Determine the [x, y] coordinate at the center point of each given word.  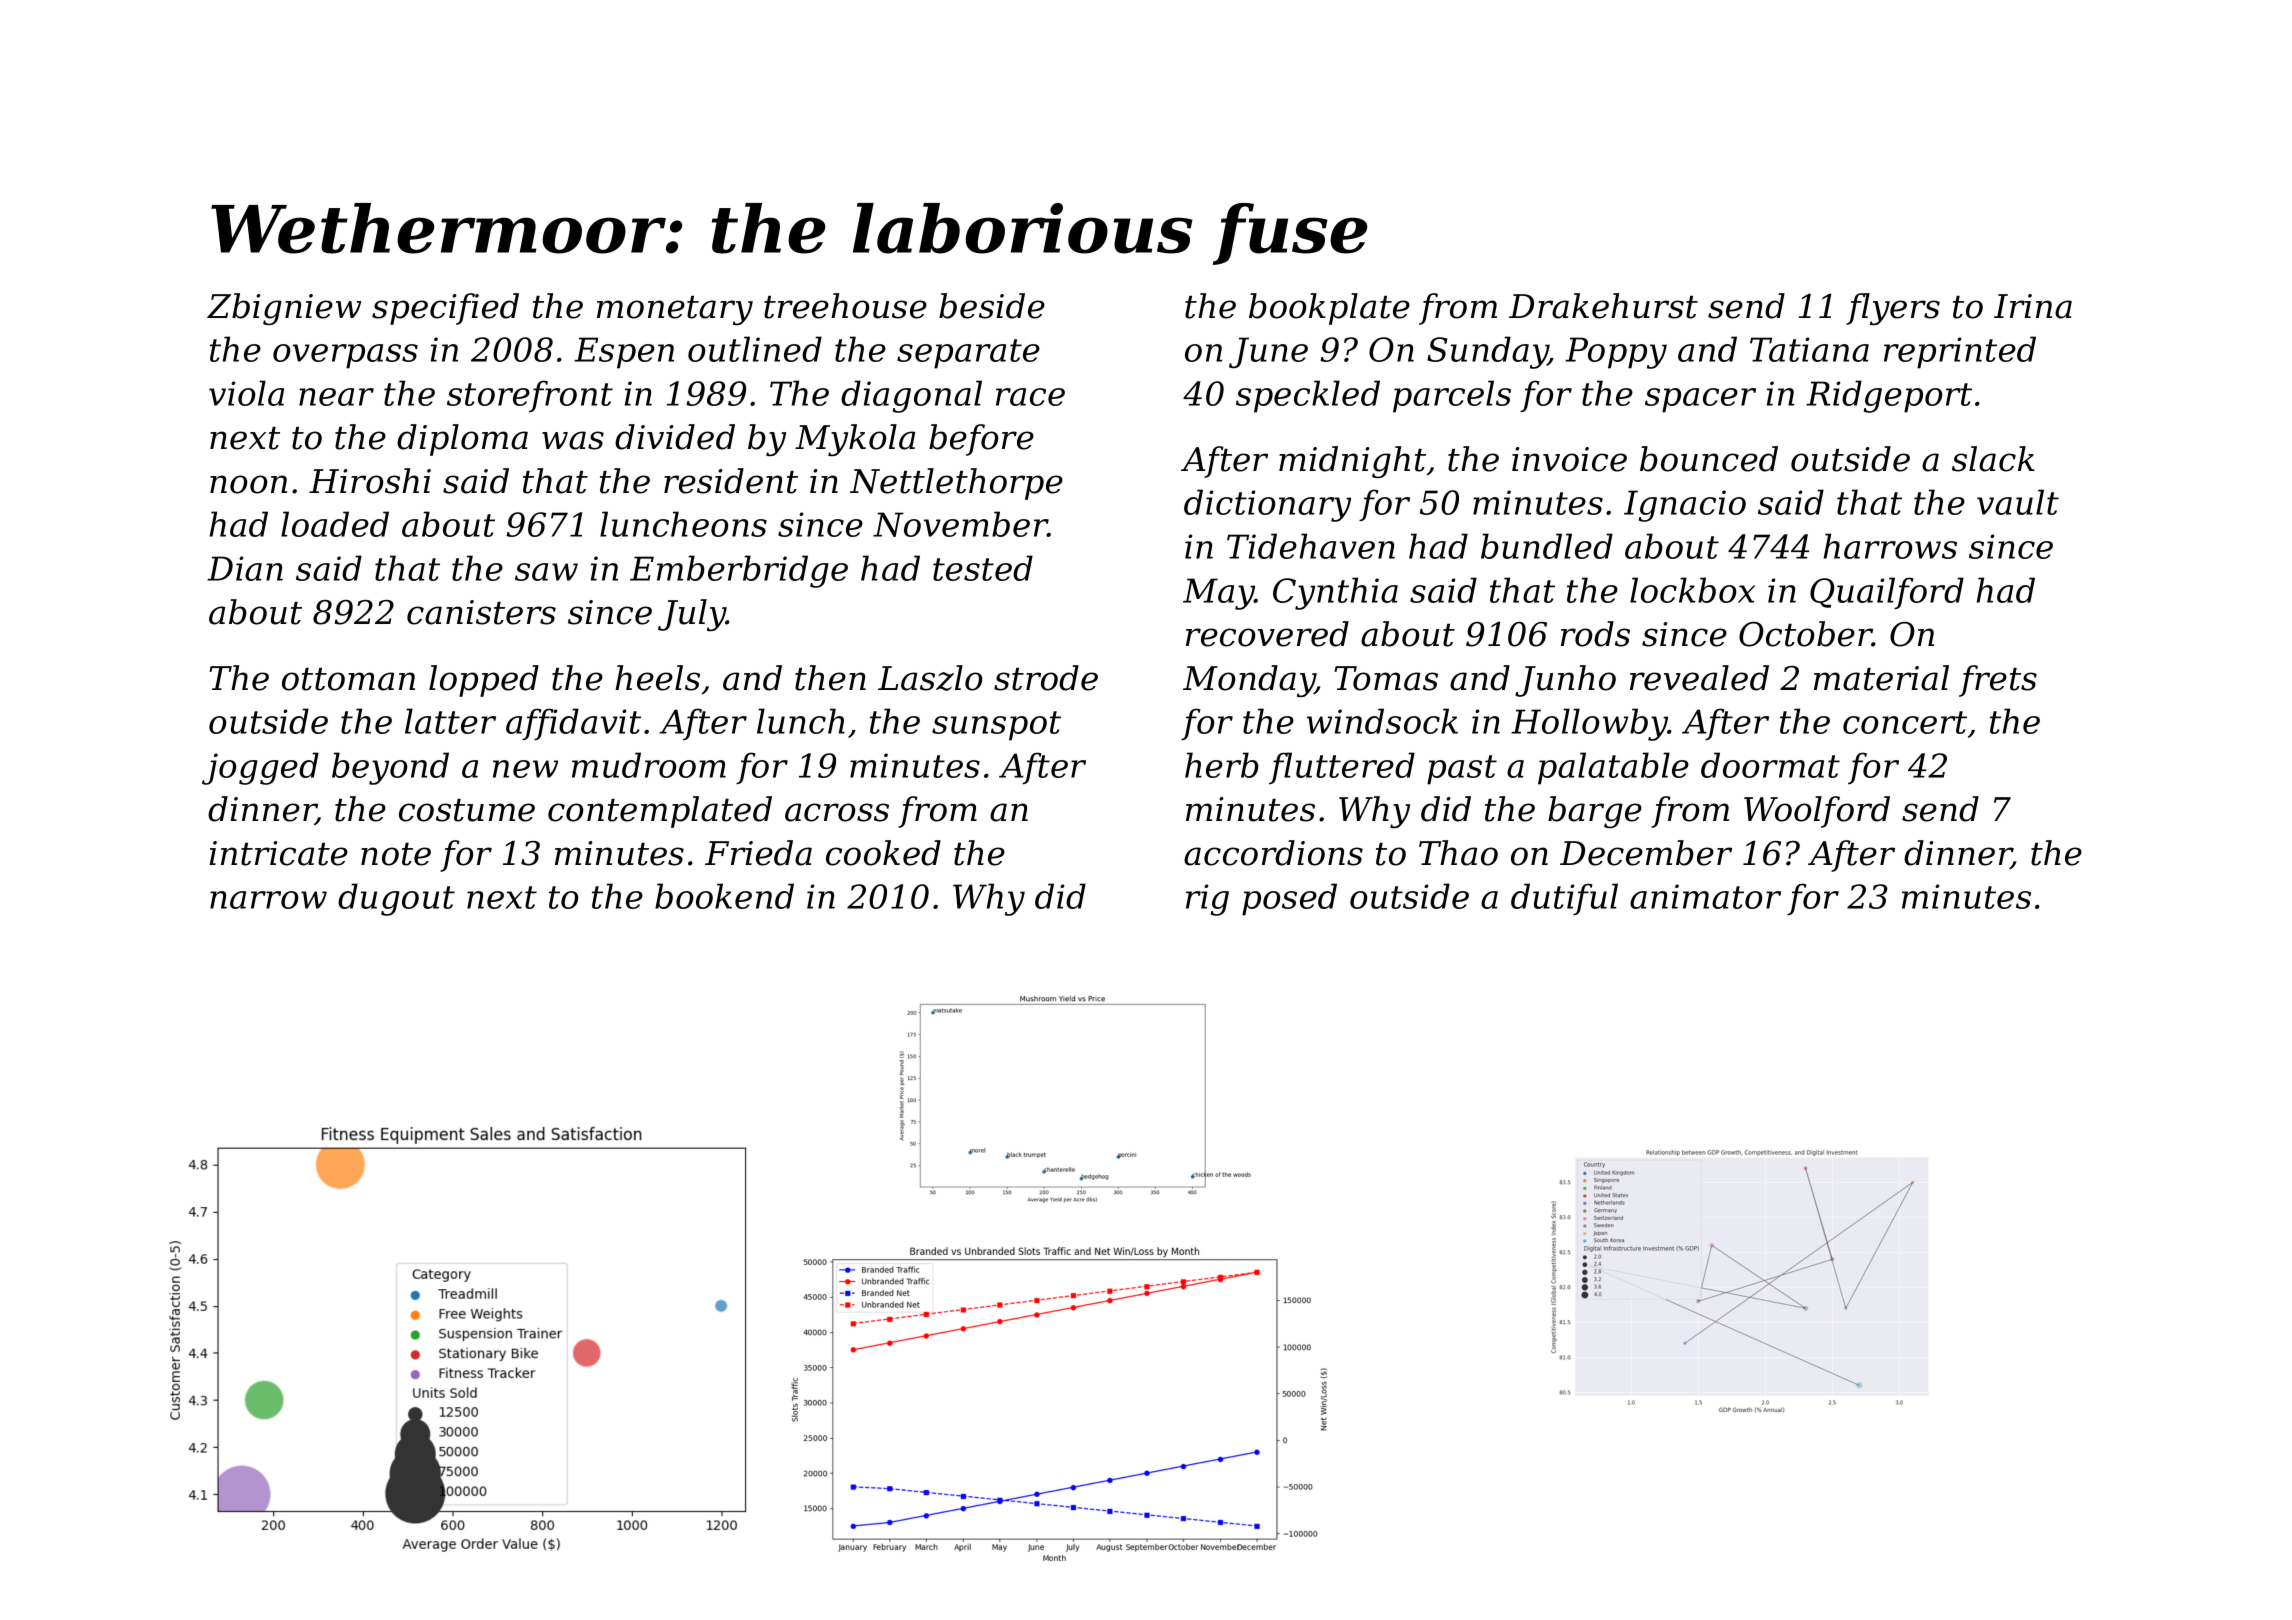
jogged [260, 768]
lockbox [1692, 590]
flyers [1893, 309]
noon [248, 484]
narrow [268, 900]
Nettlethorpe [956, 484]
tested [983, 568]
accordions [1273, 853]
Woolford [1817, 812]
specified [445, 309]
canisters [481, 612]
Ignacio [1685, 506]
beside [992, 306]
